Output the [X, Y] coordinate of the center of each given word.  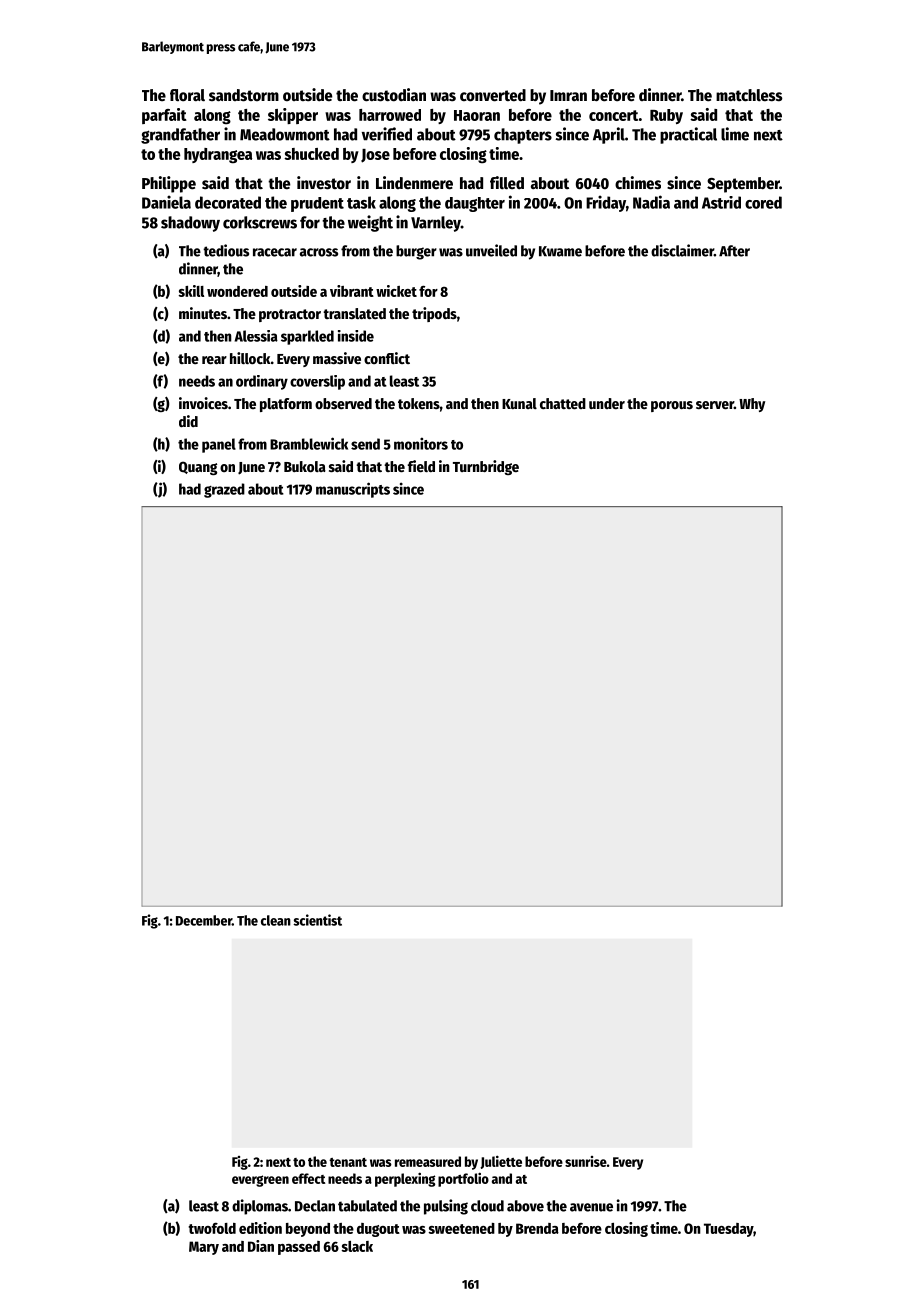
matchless [749, 95]
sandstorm [244, 95]
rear [214, 360]
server [715, 405]
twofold [212, 1228]
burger [416, 252]
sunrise [586, 1161]
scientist [317, 920]
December [204, 920]
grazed [224, 490]
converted [493, 95]
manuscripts [353, 490]
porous [672, 406]
